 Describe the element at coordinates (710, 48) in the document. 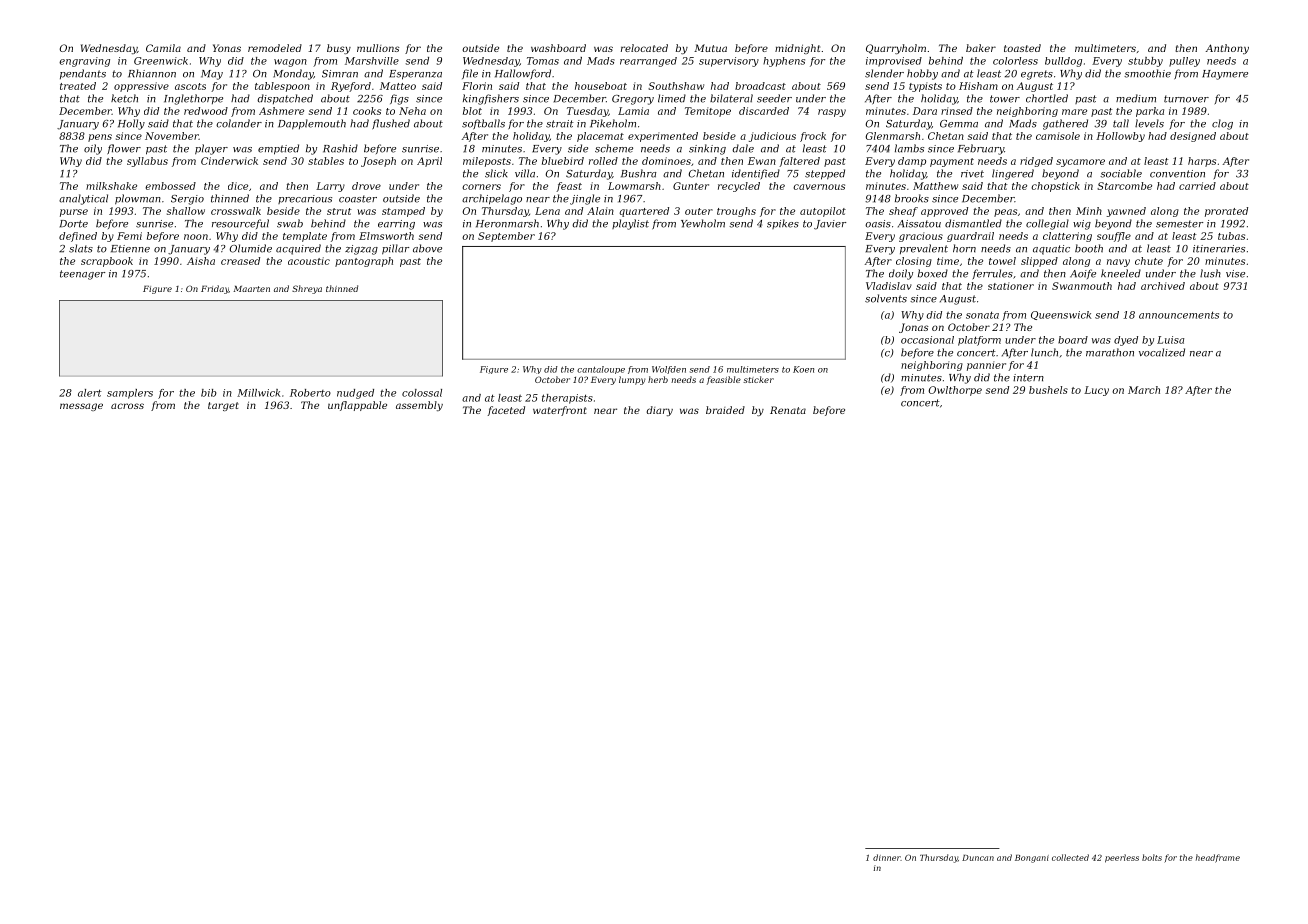

I see `Mutua` at that location.
